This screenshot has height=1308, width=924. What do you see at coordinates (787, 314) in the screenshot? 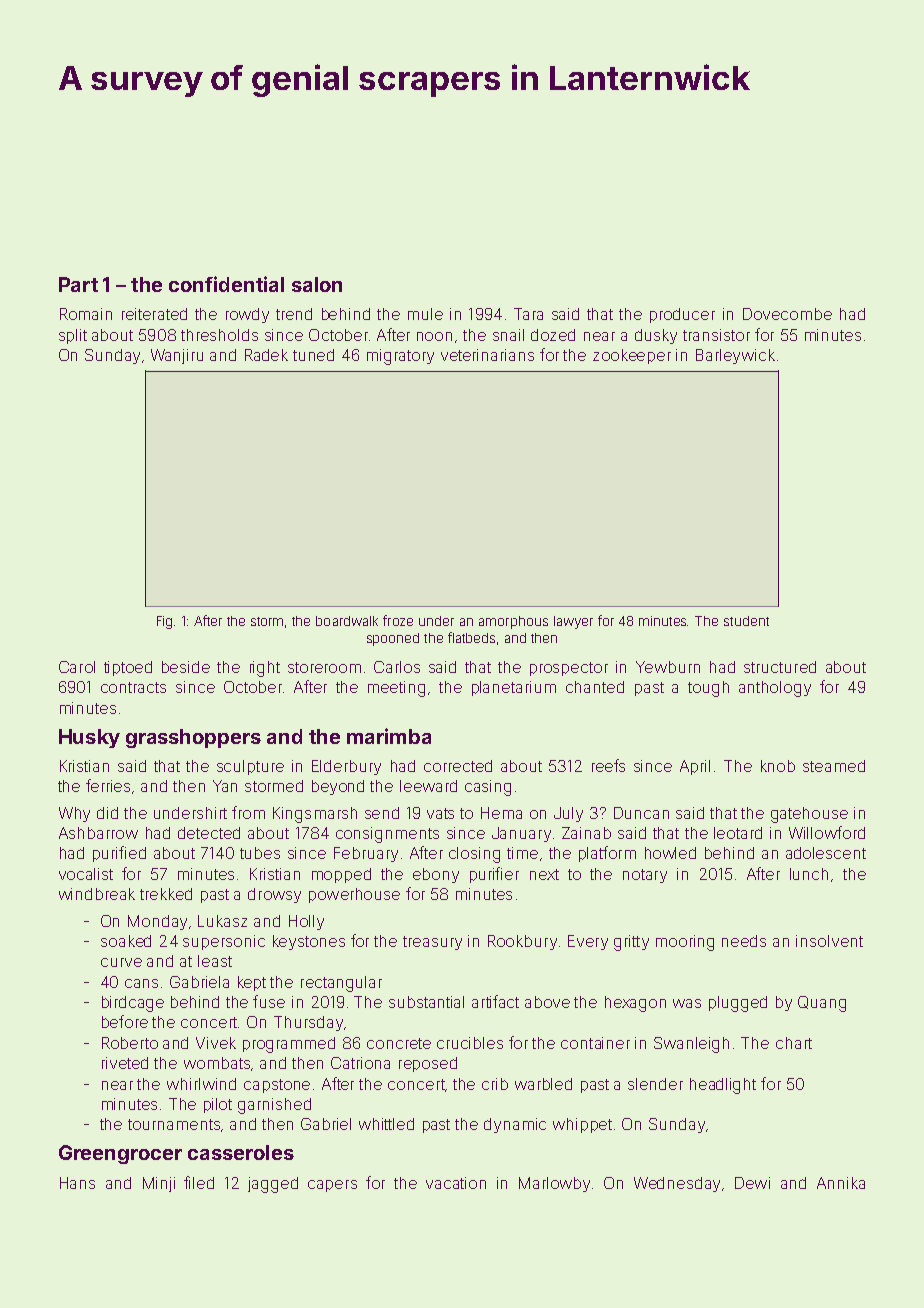
I see `Dovecombe` at bounding box center [787, 314].
